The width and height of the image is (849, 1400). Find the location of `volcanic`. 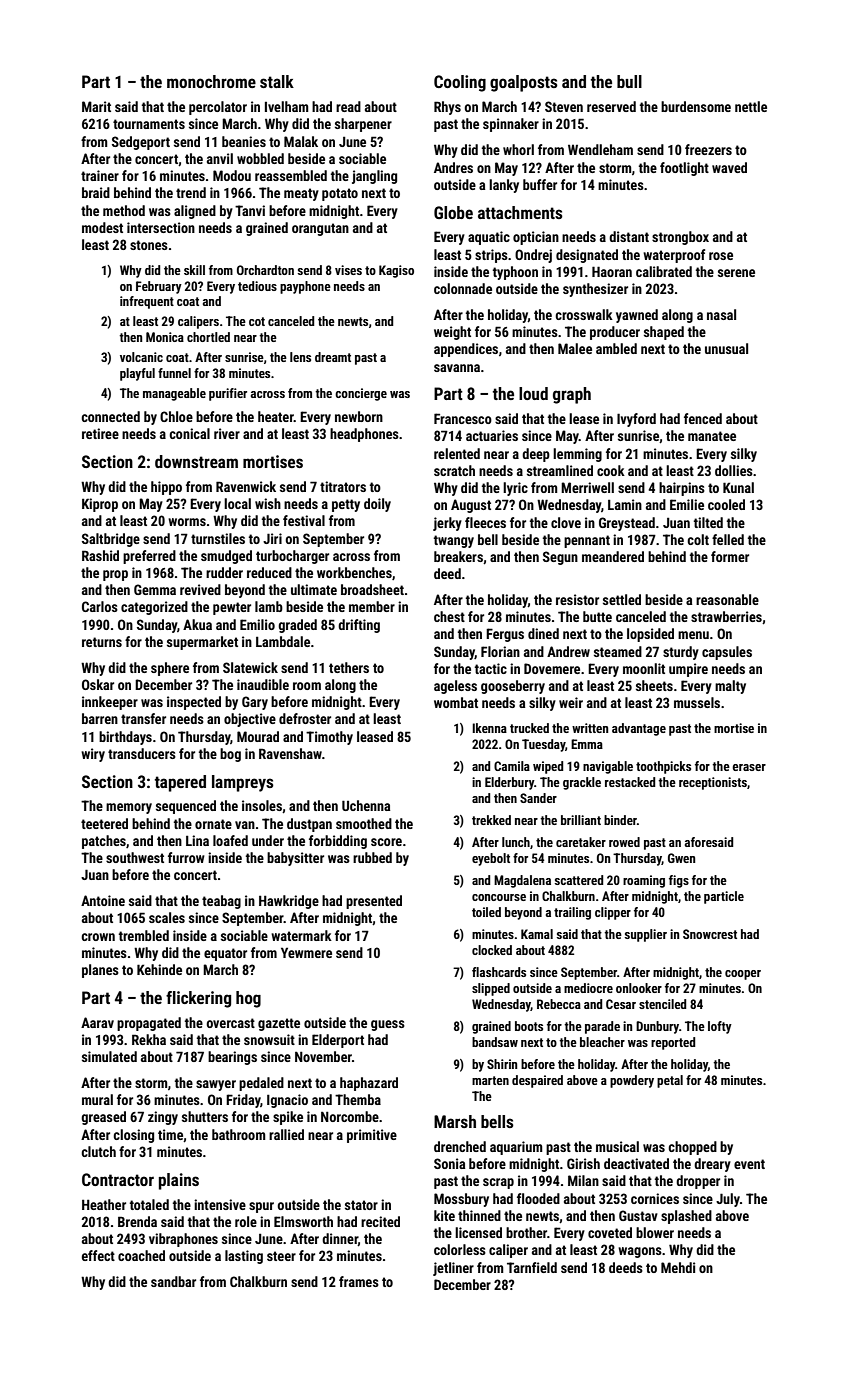

volcanic is located at coordinates (141, 357).
